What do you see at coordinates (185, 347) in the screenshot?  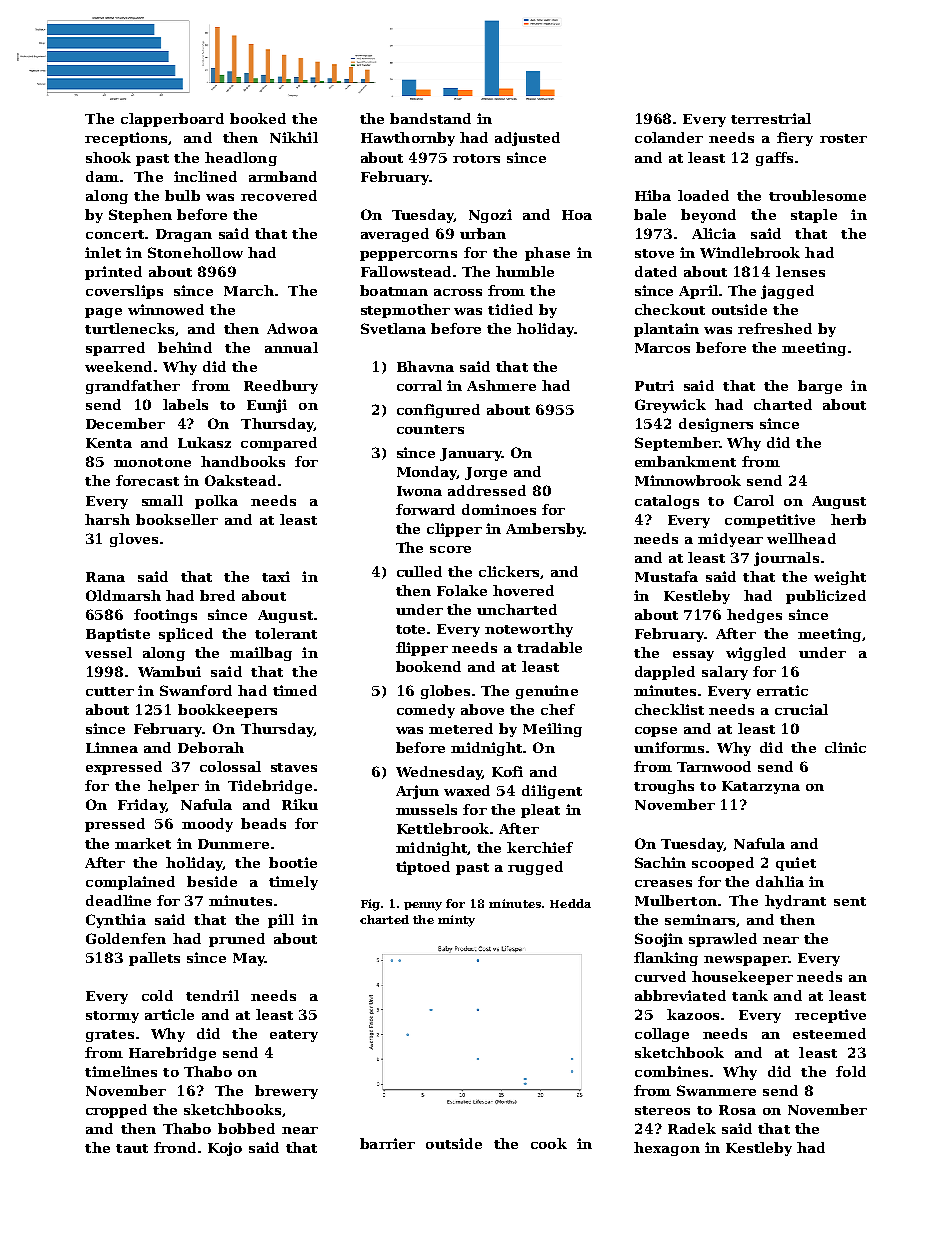 I see `behind` at bounding box center [185, 347].
